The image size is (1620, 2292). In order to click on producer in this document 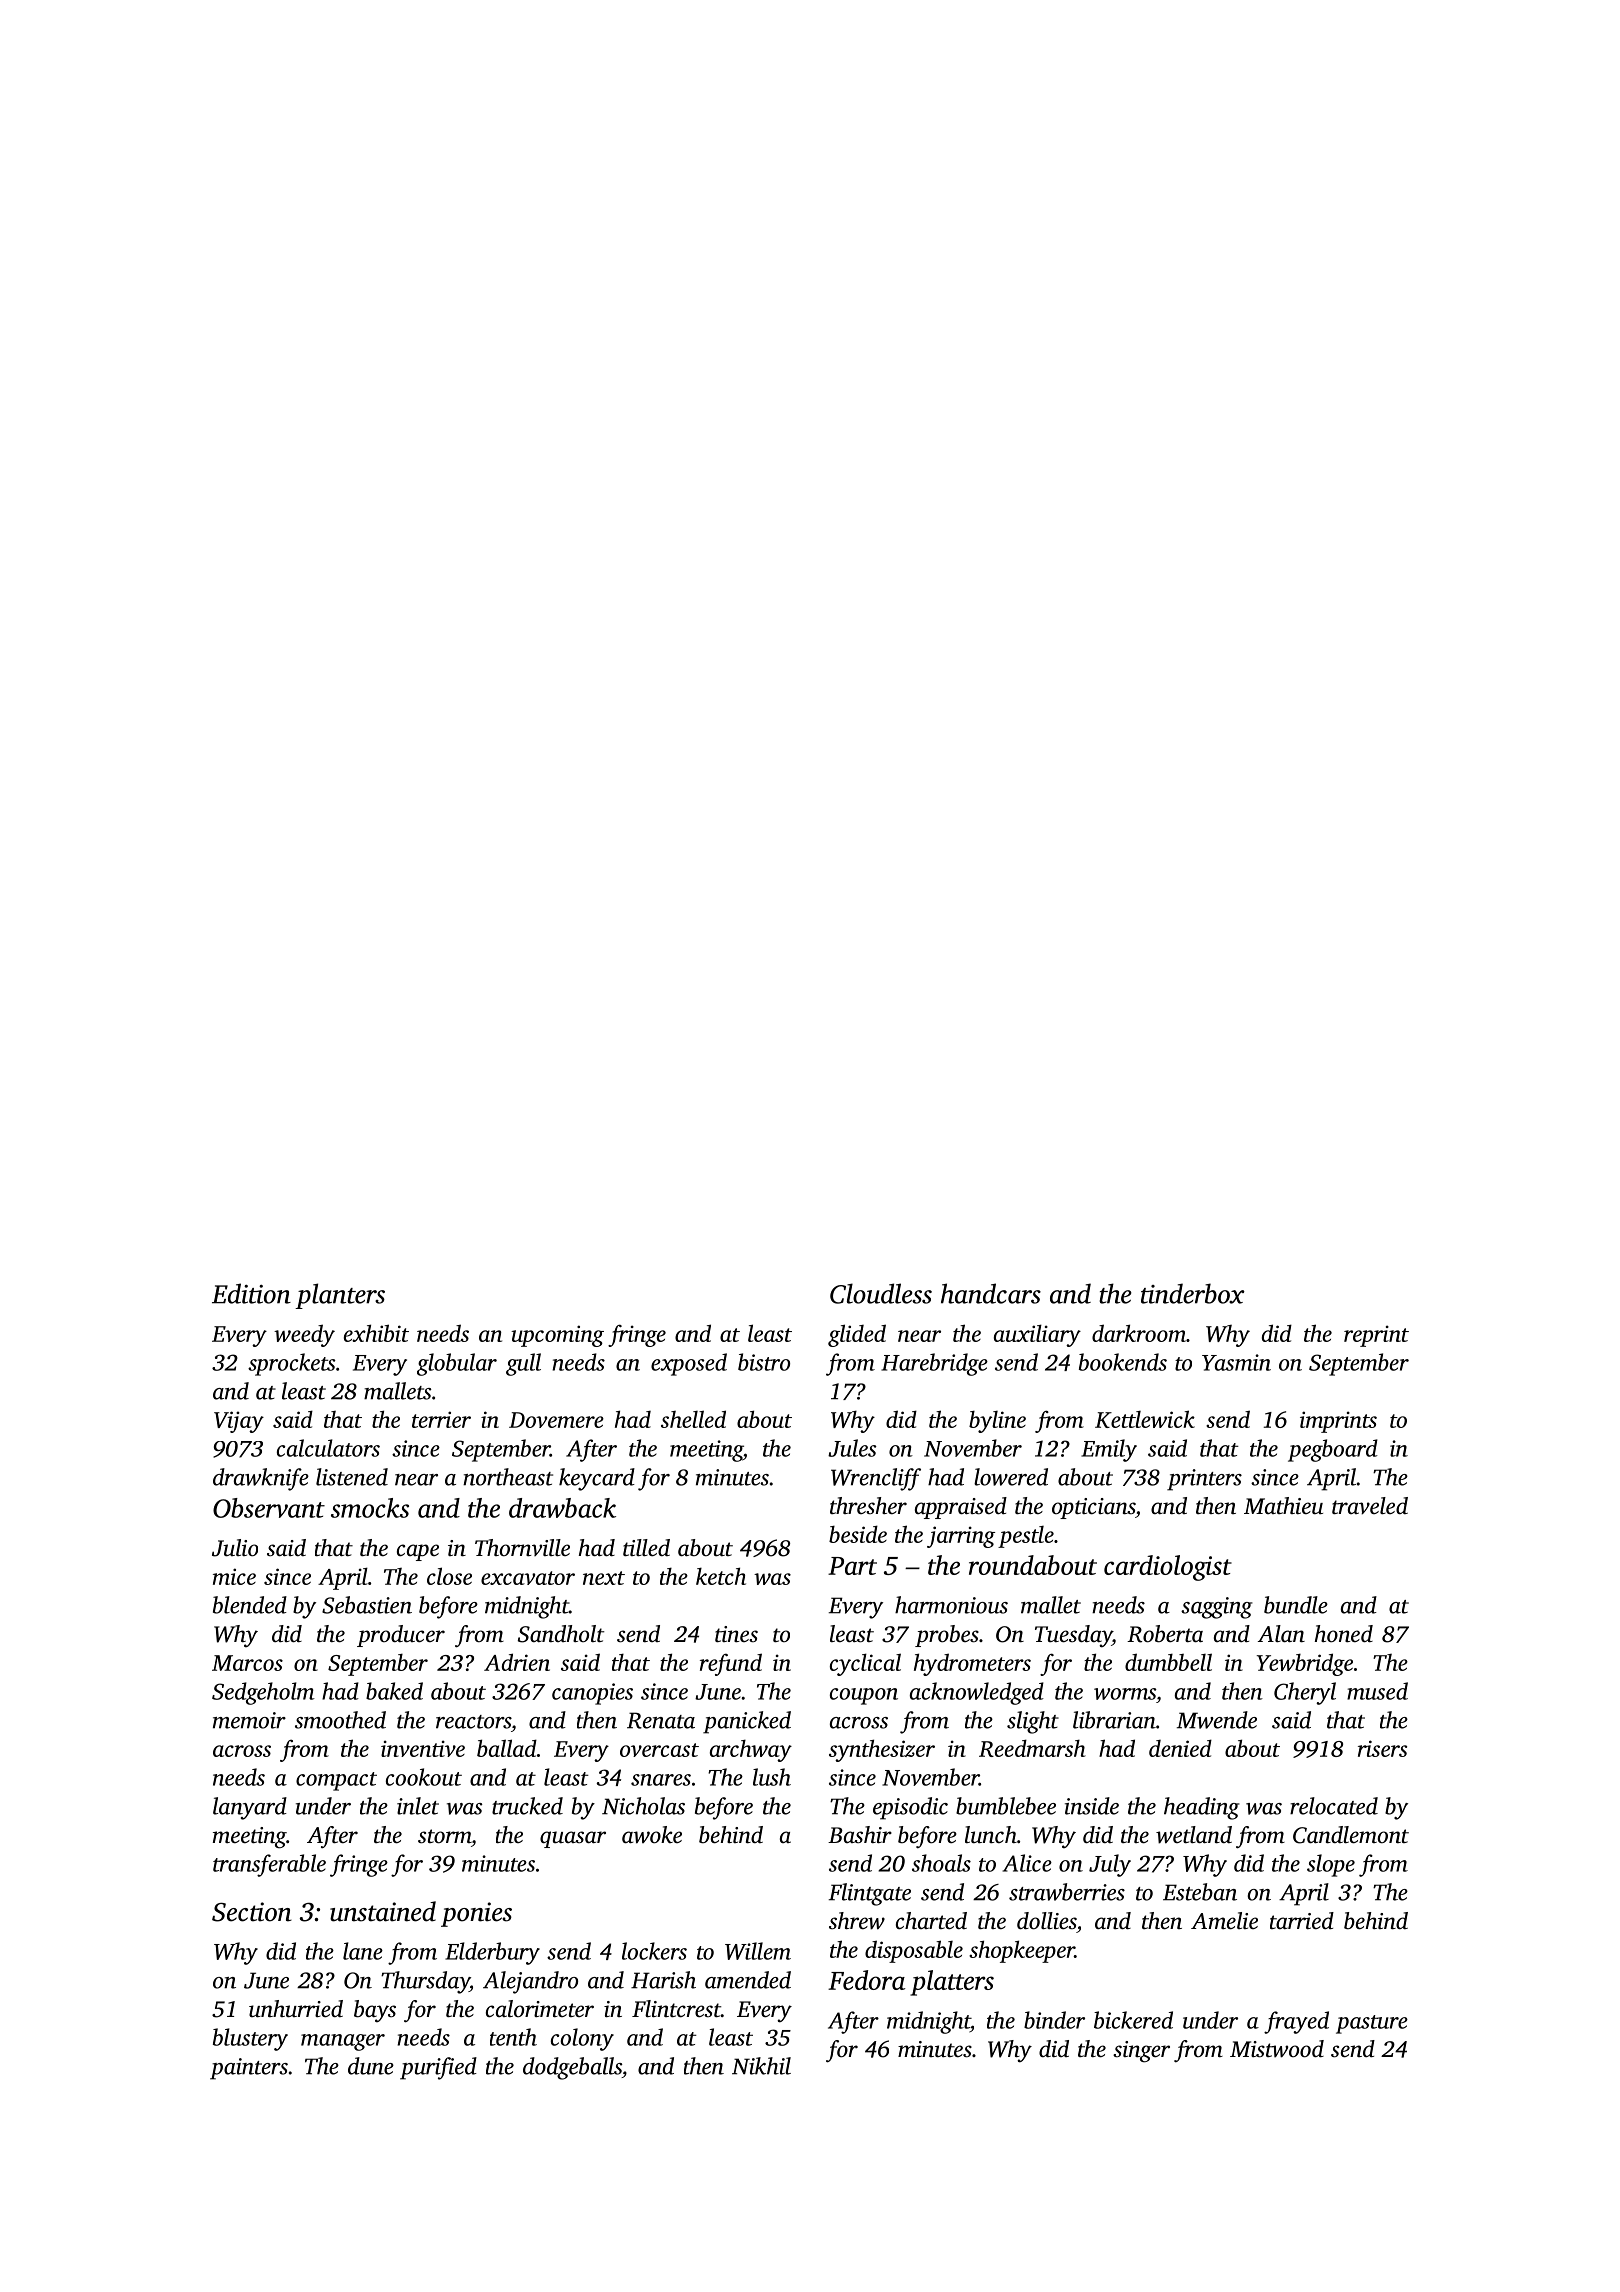, I will do `click(401, 1636)`.
